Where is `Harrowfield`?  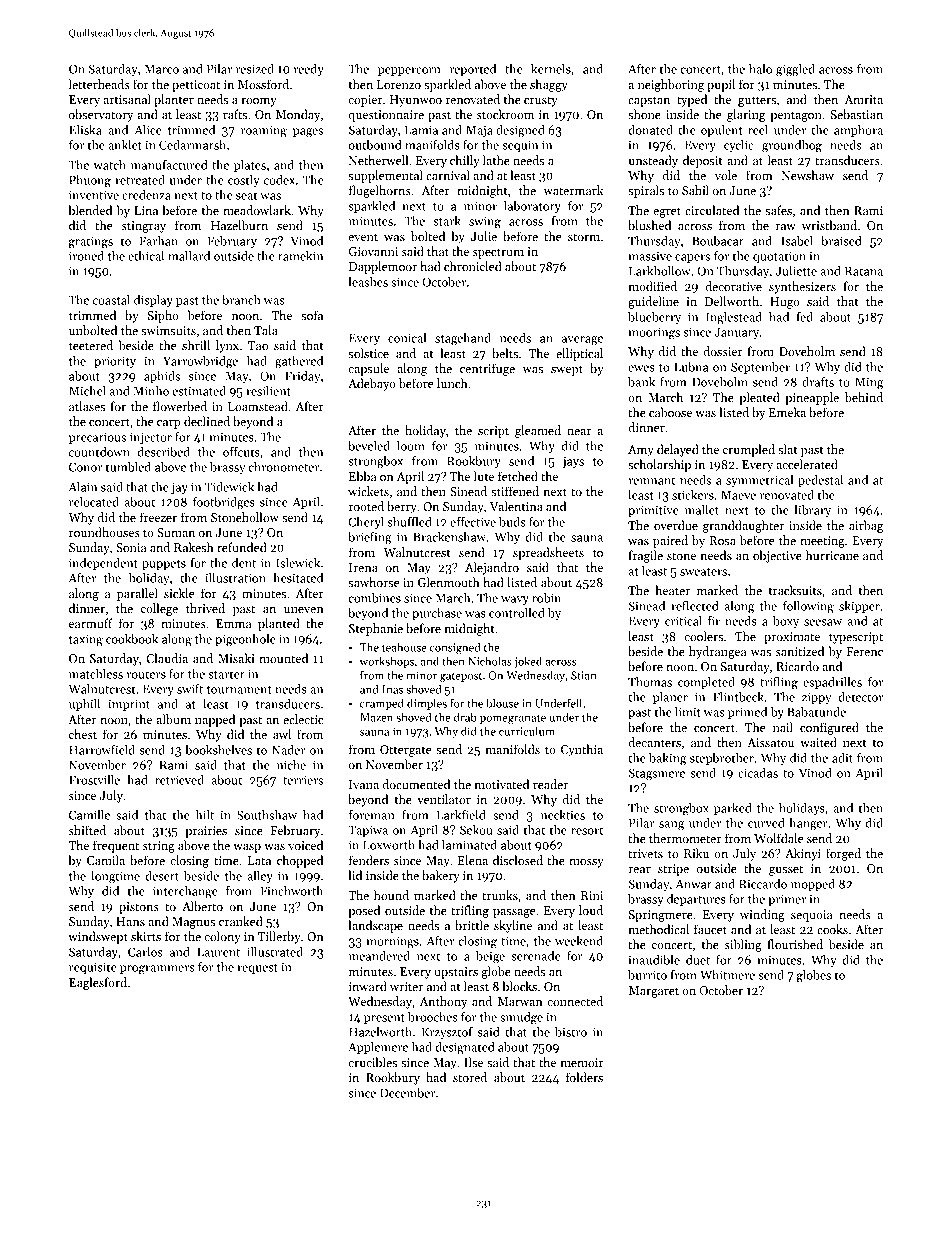 Harrowfield is located at coordinates (102, 750).
